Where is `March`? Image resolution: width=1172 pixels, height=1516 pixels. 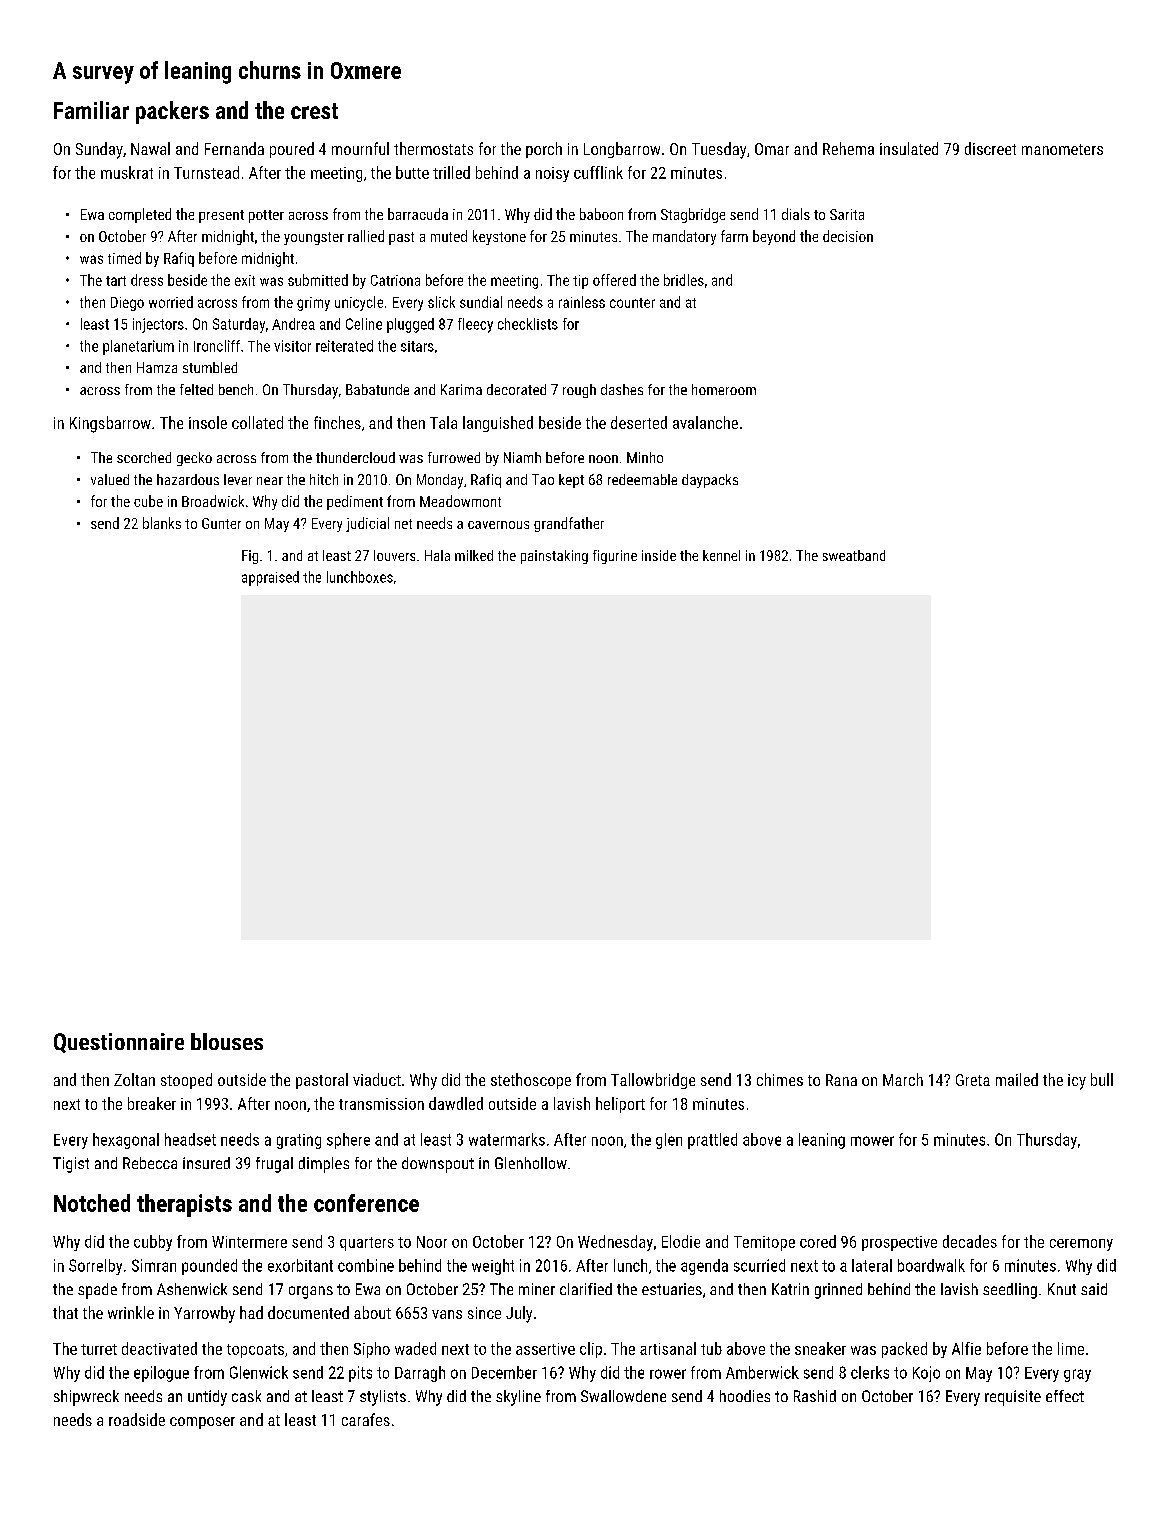
March is located at coordinates (903, 1079).
